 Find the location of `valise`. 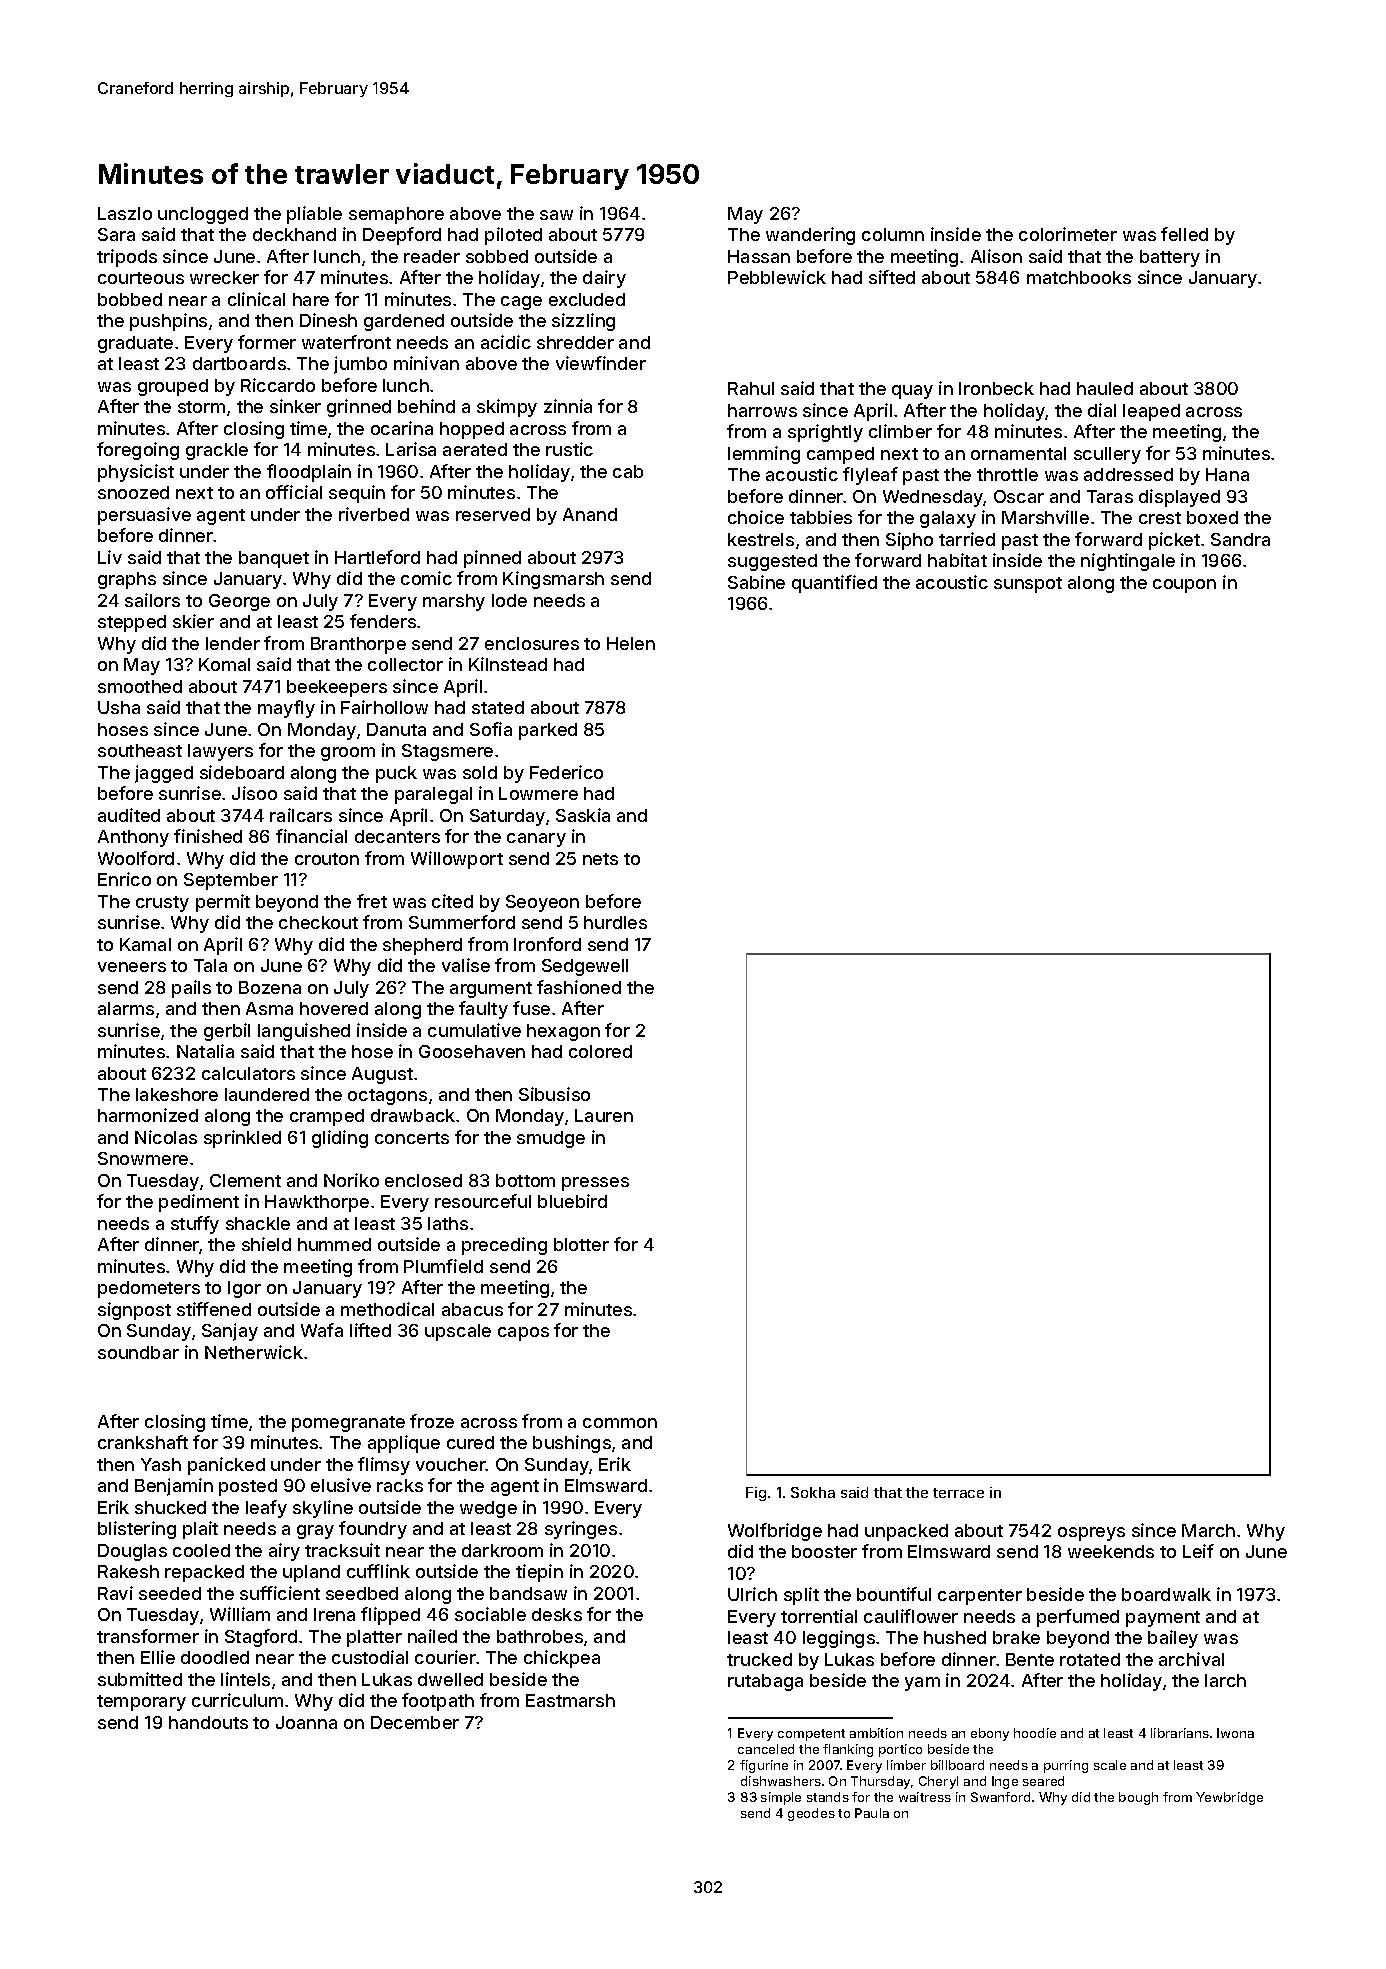

valise is located at coordinates (466, 965).
